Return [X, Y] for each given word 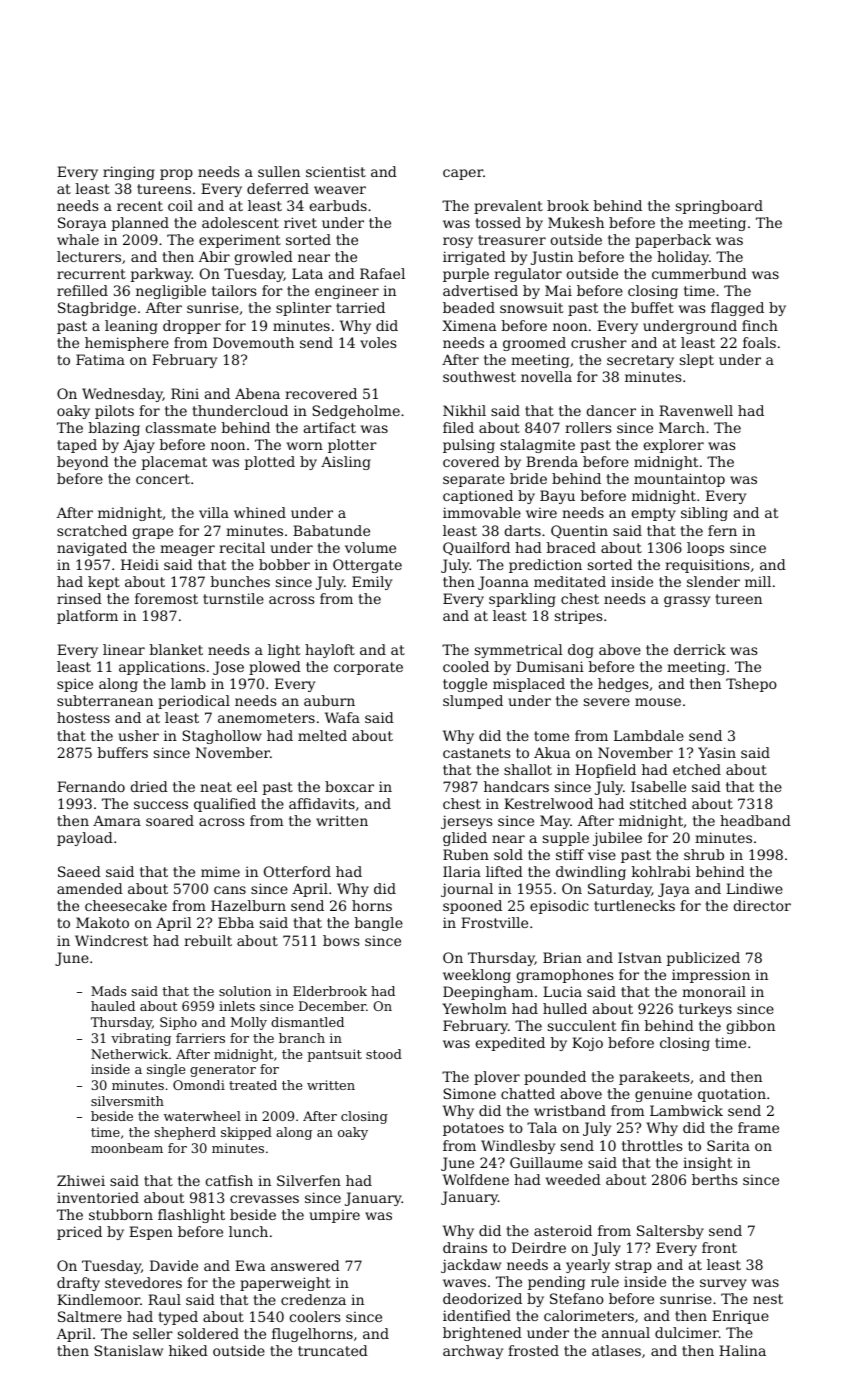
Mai [558, 290]
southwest [479, 376]
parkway [161, 275]
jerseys [466, 822]
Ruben [466, 854]
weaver [340, 190]
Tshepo [751, 685]
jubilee [617, 839]
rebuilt [208, 940]
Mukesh [576, 222]
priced [79, 1233]
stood [384, 1054]
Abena [257, 393]
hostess [83, 717]
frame [758, 1127]
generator [223, 1071]
